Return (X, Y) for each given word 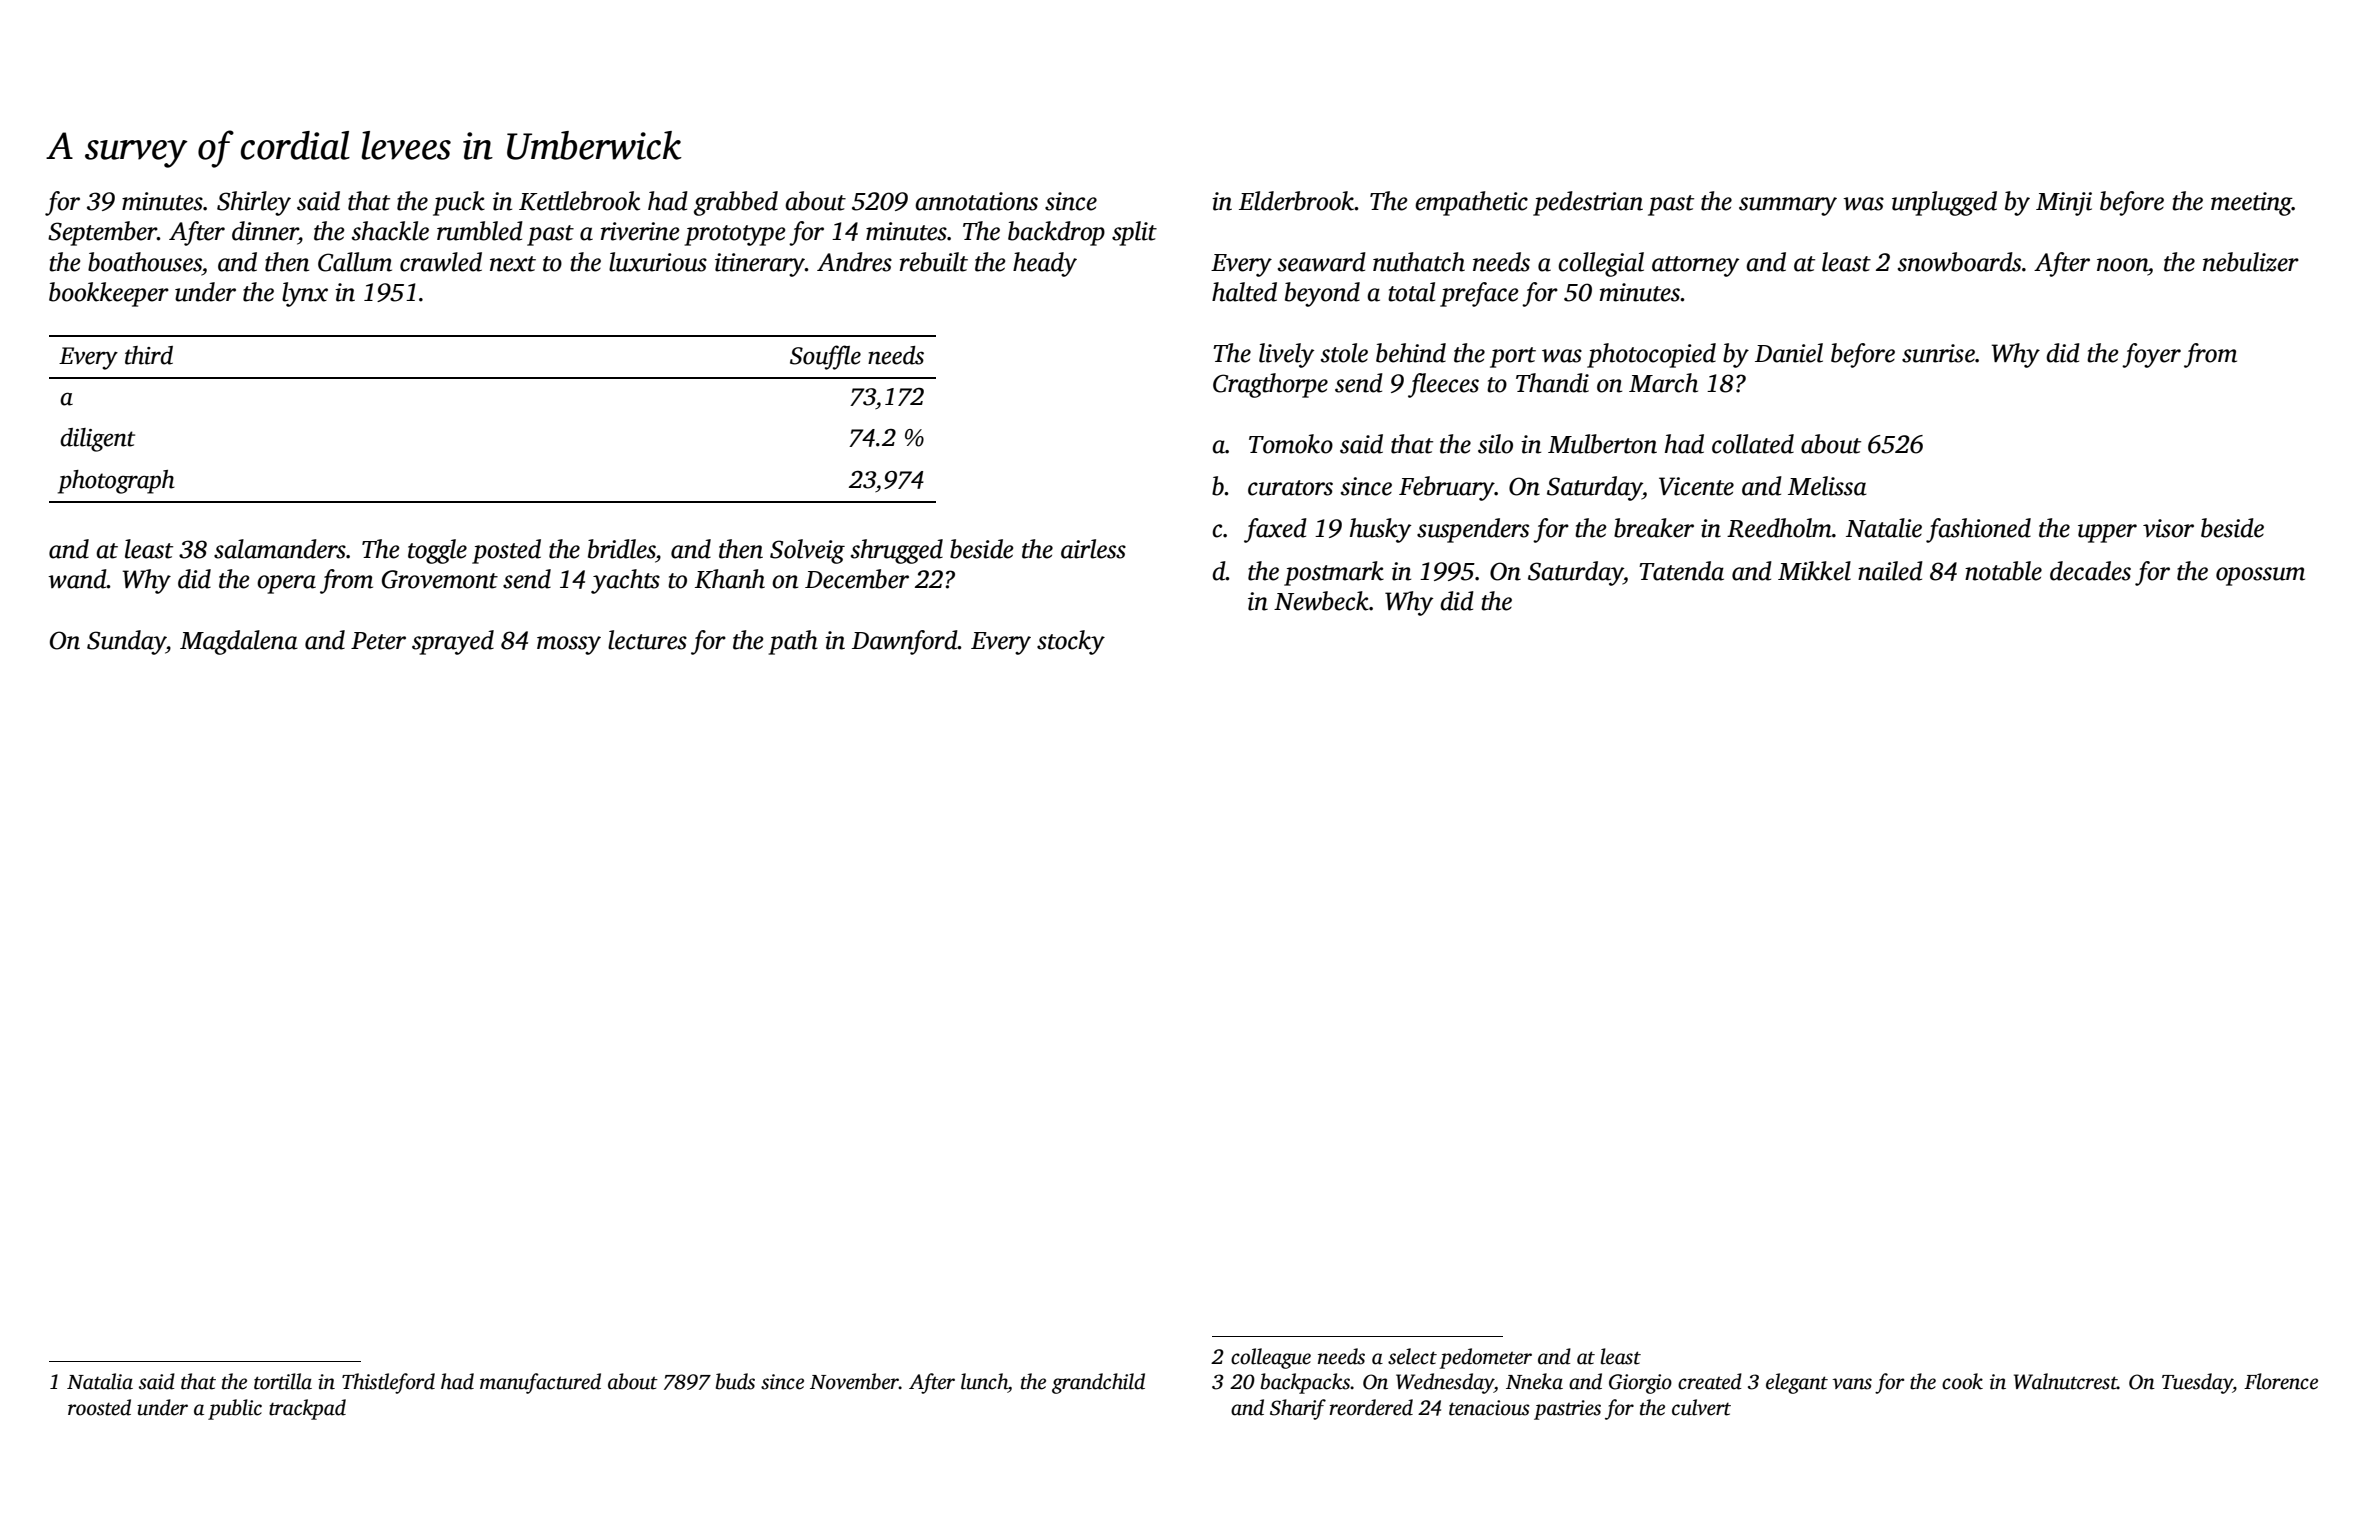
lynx (305, 294)
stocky (1071, 642)
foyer (2151, 355)
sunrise (1938, 353)
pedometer (1486, 1358)
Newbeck (1321, 601)
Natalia (100, 1381)
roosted (99, 1407)
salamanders (280, 549)
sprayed (453, 642)
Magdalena (239, 642)
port (1513, 357)
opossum (2260, 576)
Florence (2281, 1381)
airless (1093, 549)
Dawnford (905, 642)
